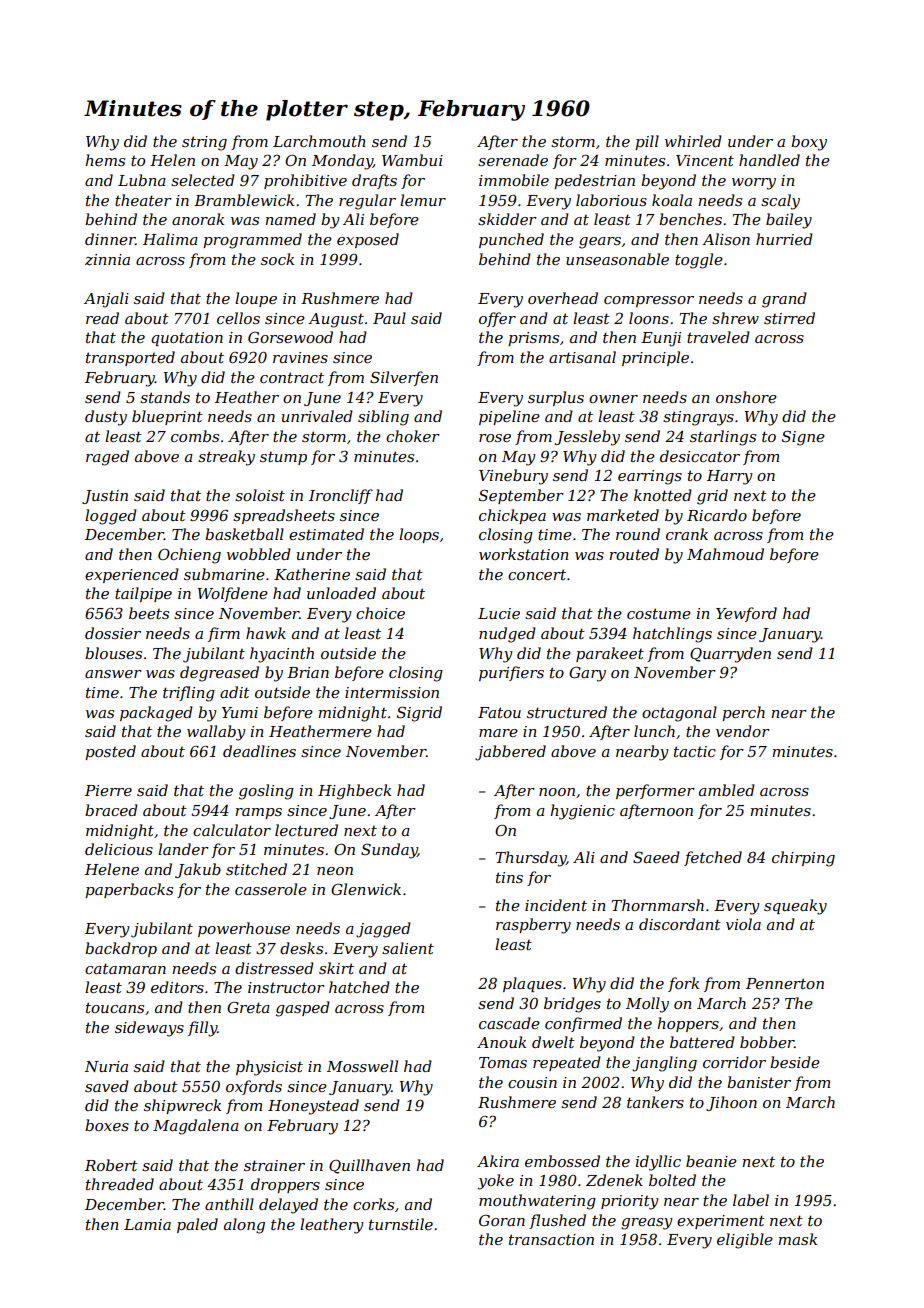 The width and height of the document is (924, 1308). What do you see at coordinates (617, 259) in the document?
I see `unseasonable` at bounding box center [617, 259].
